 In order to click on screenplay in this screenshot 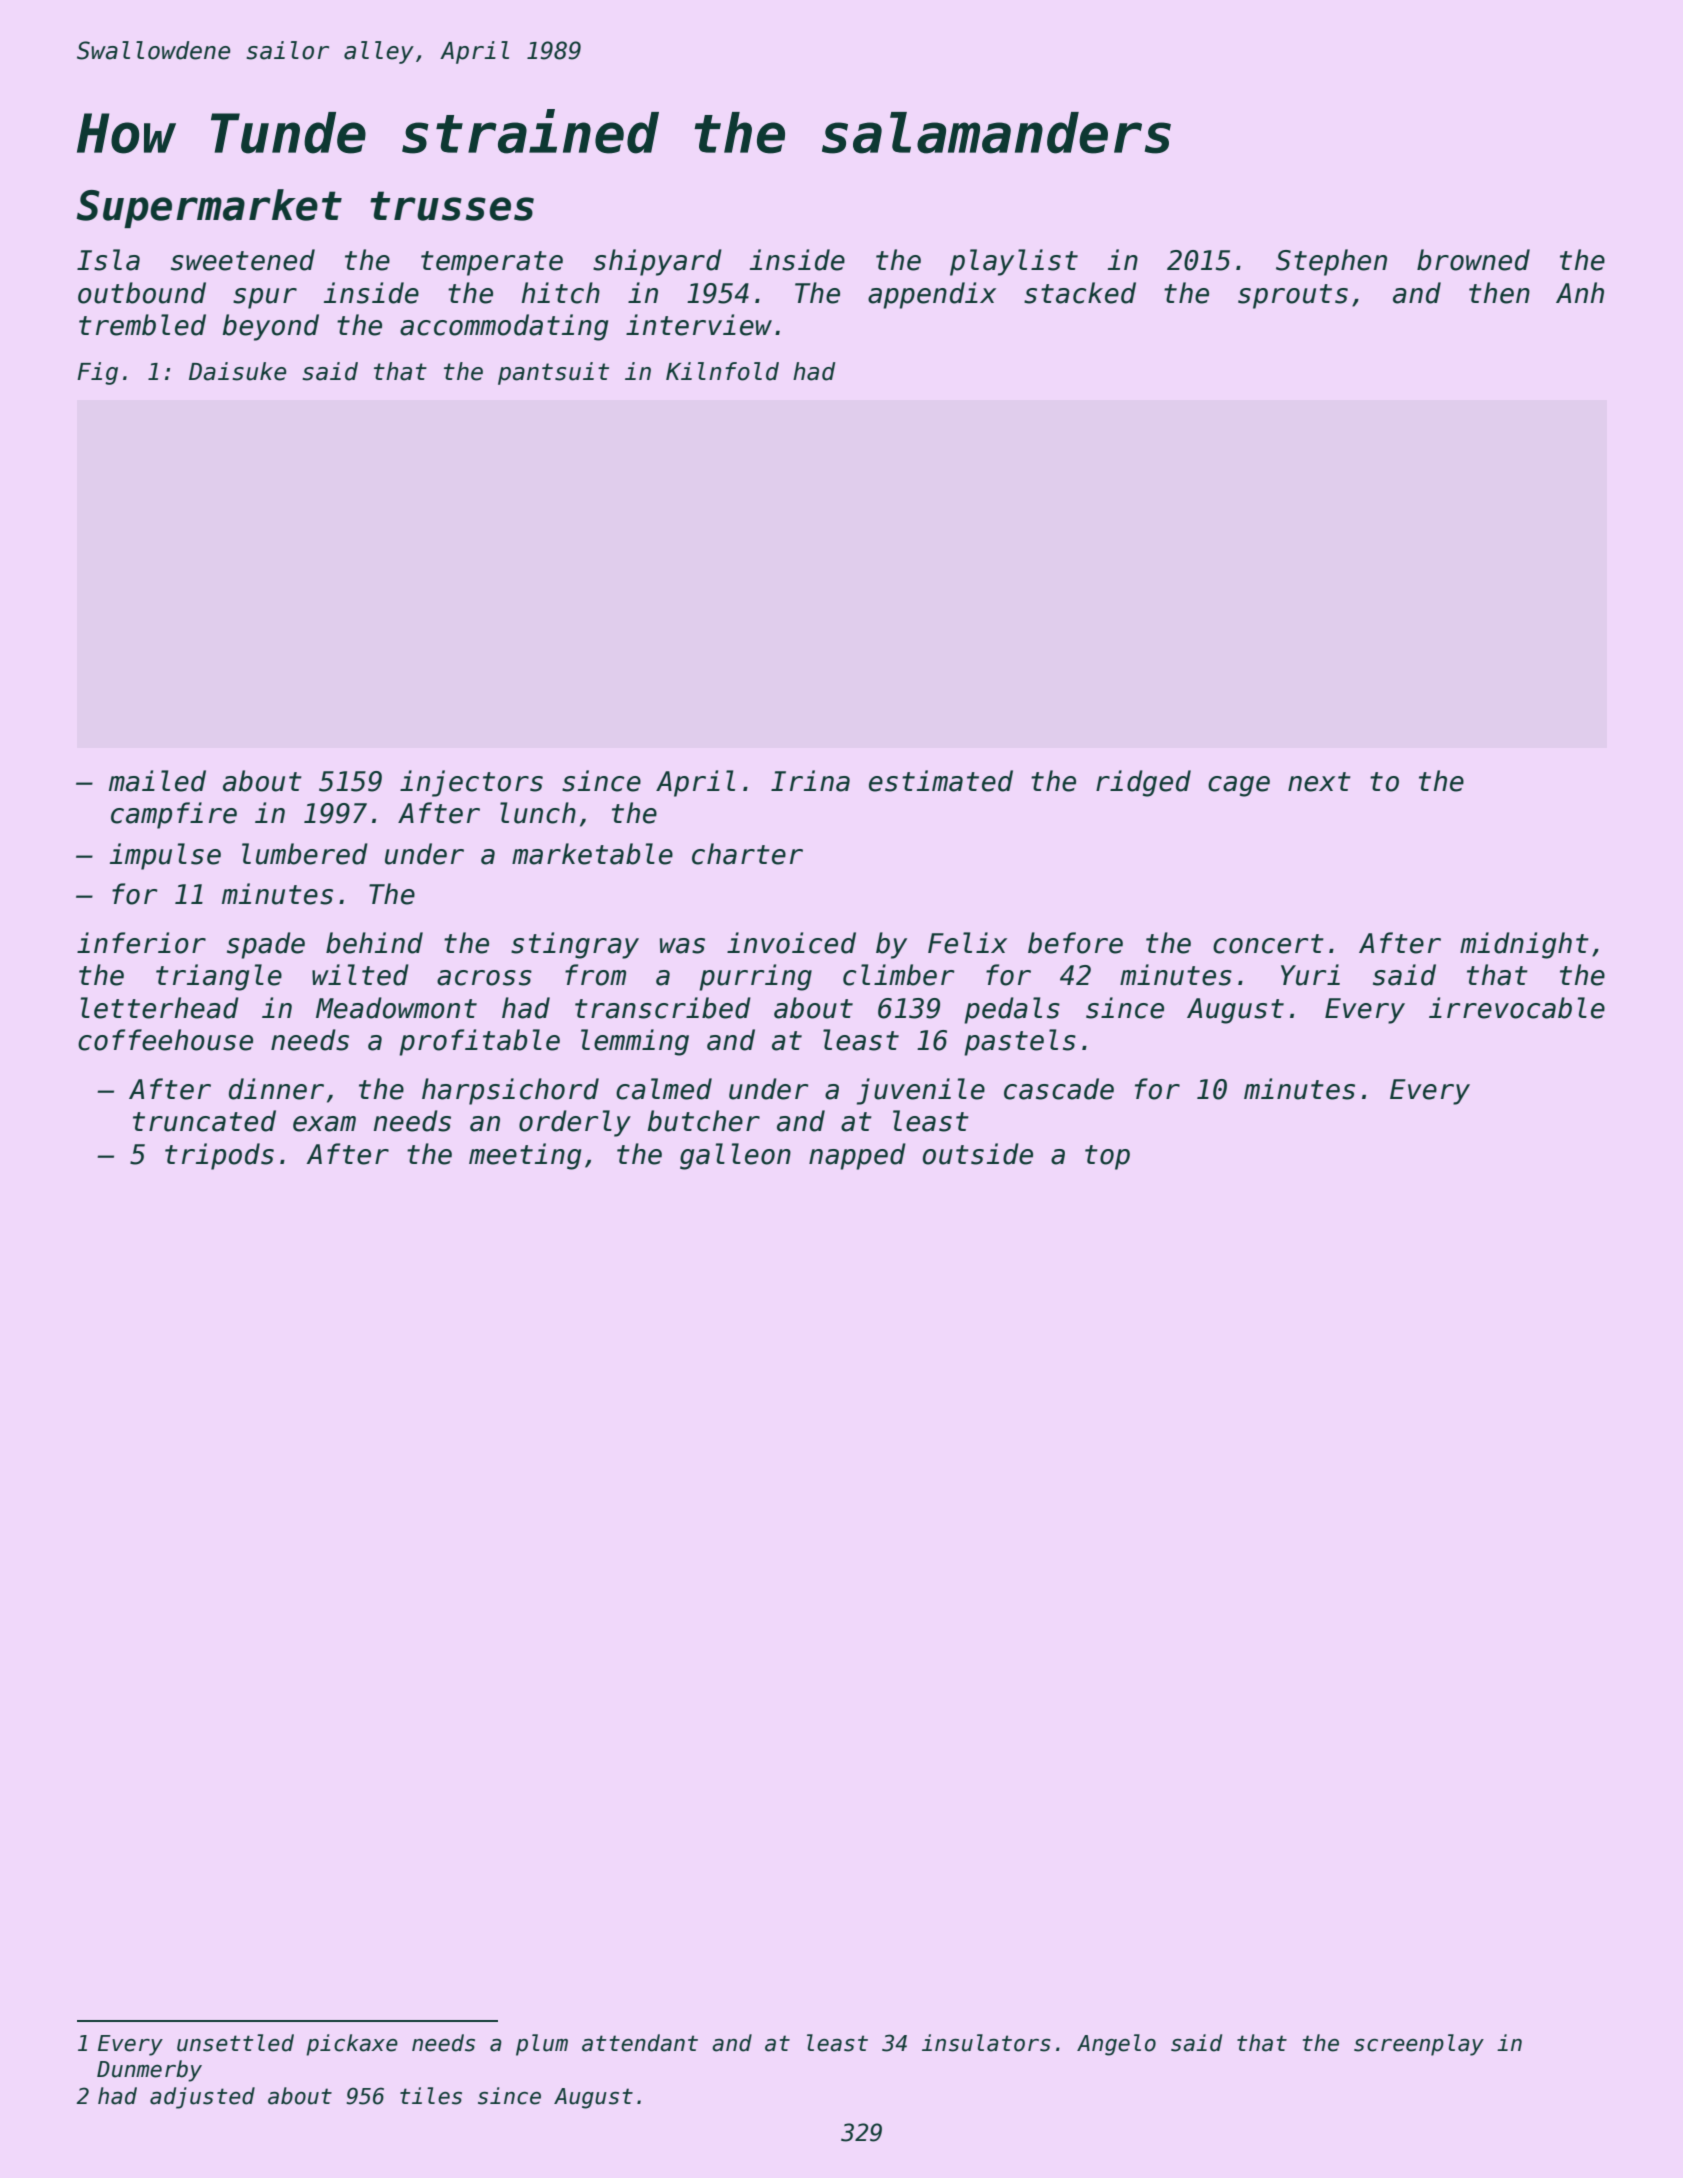, I will do `click(1419, 2045)`.
